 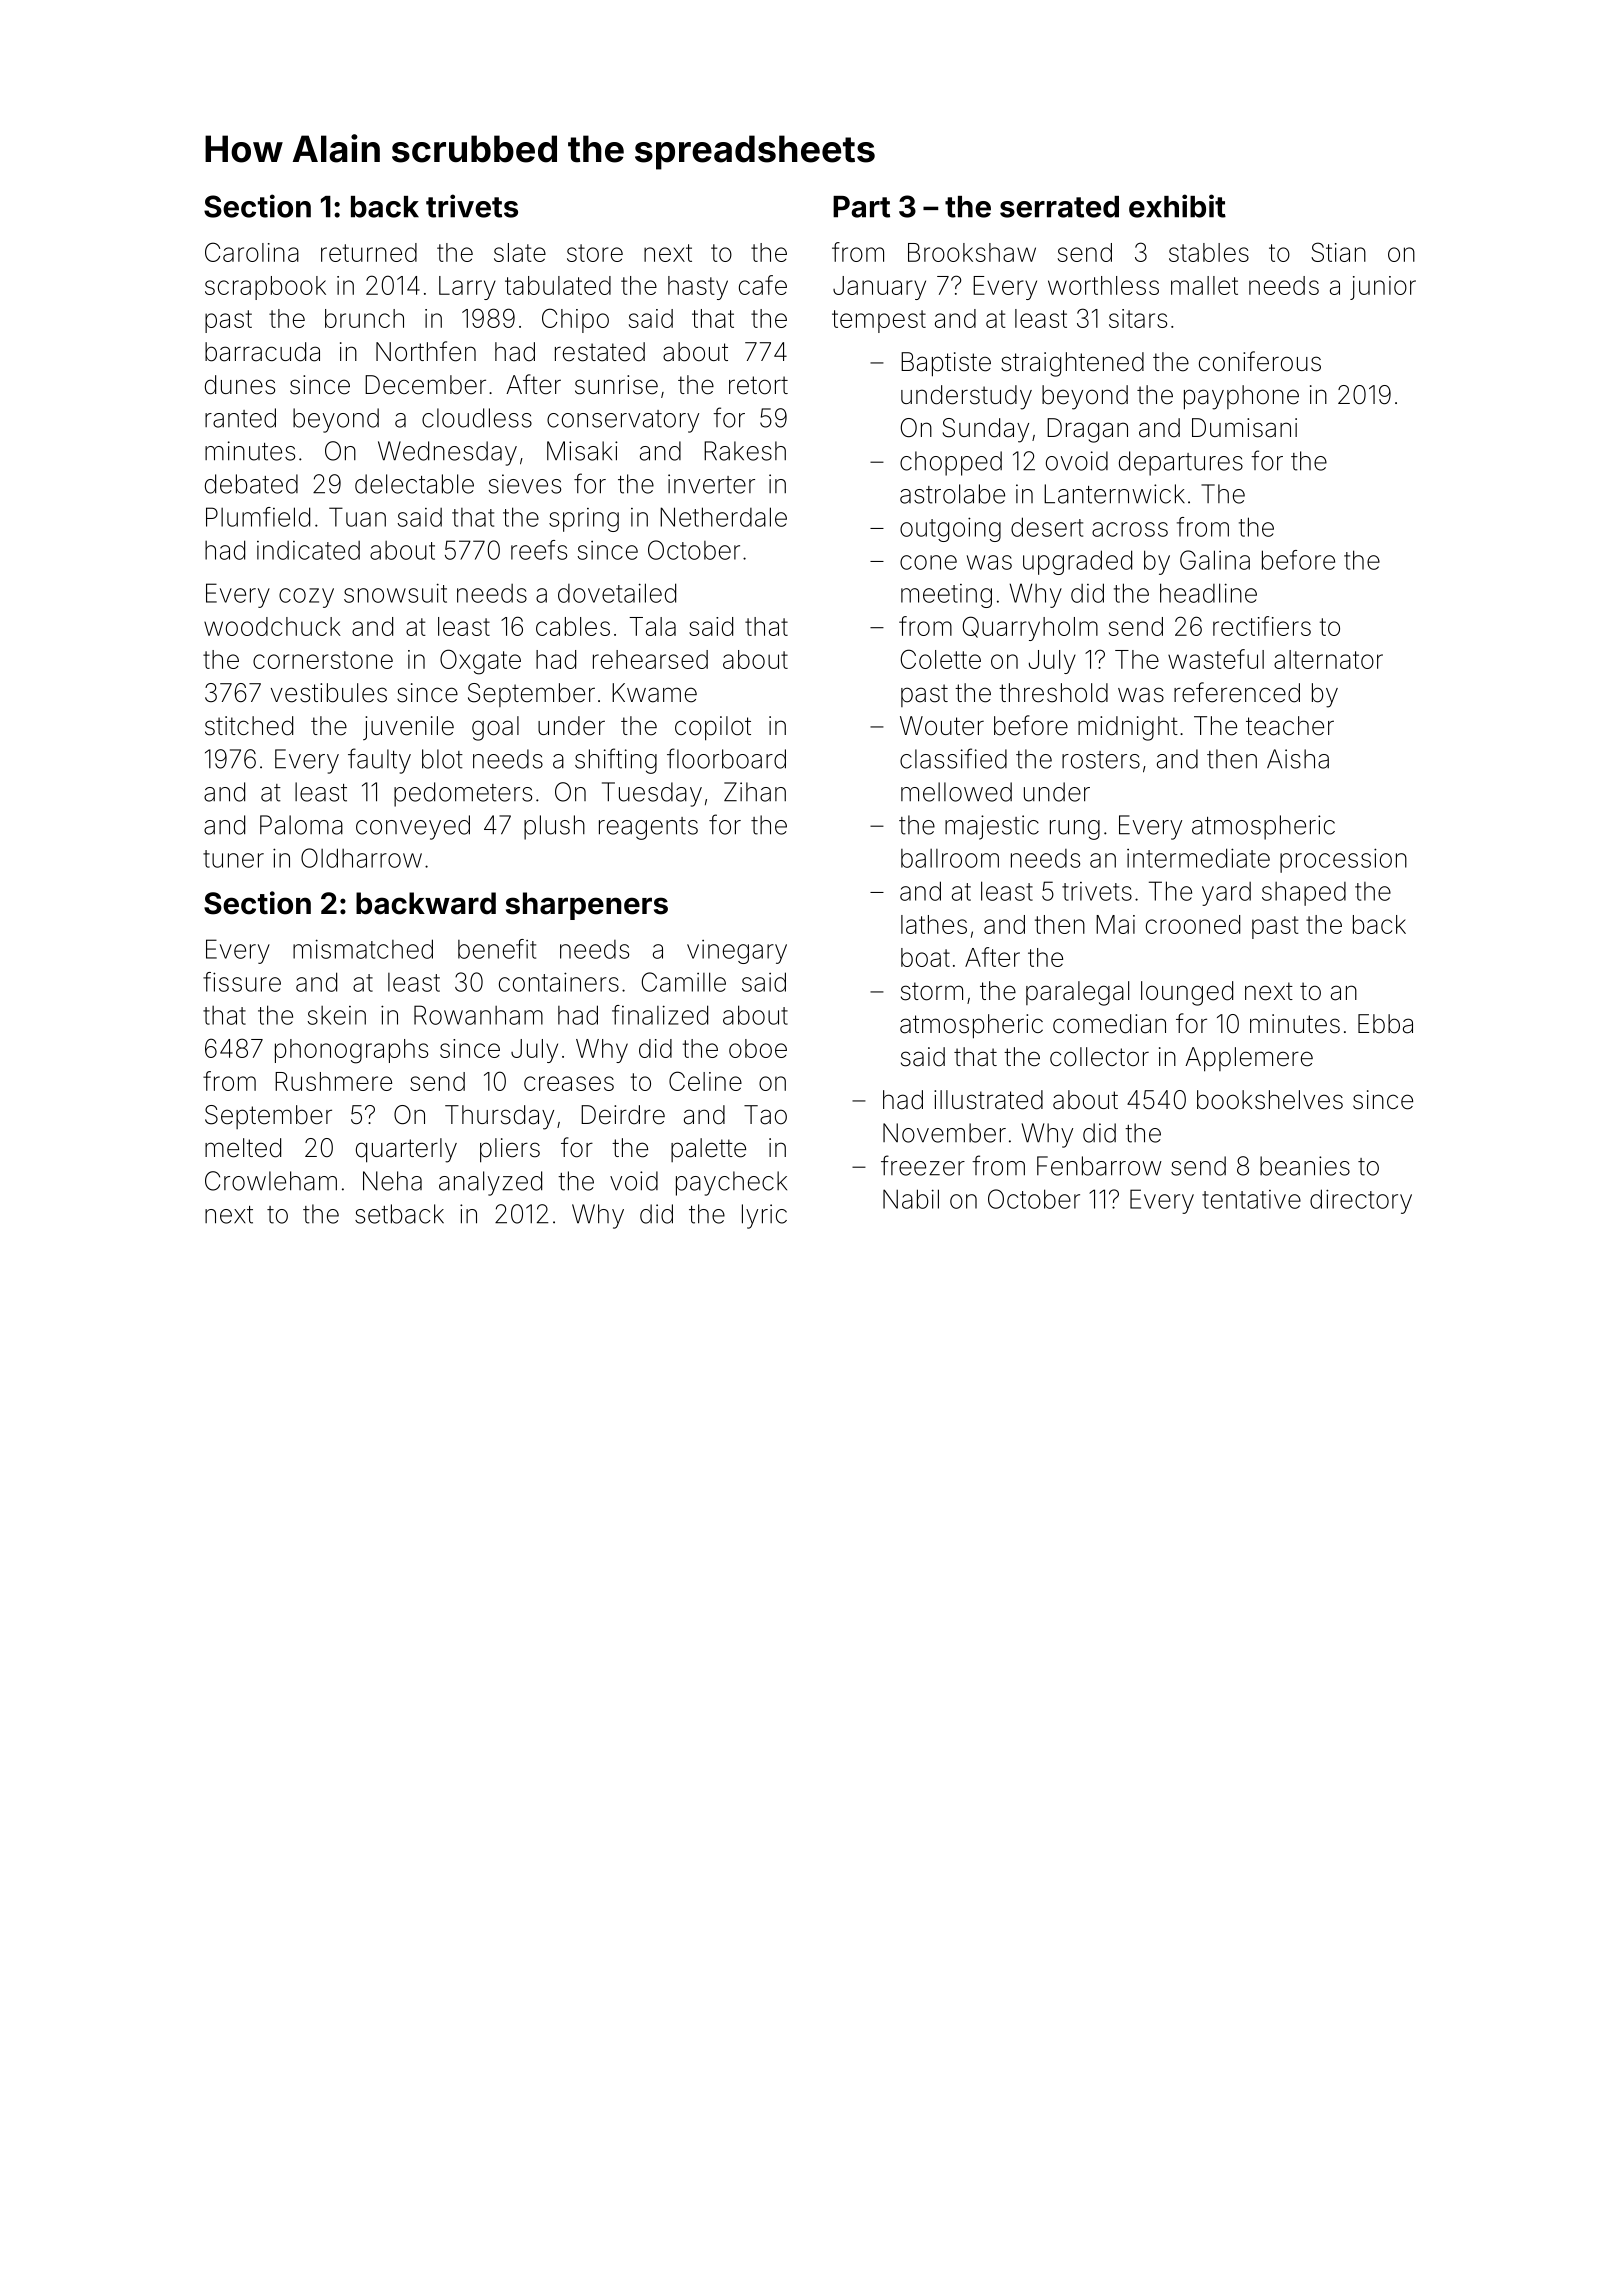 I want to click on Zihan, so click(x=755, y=792).
